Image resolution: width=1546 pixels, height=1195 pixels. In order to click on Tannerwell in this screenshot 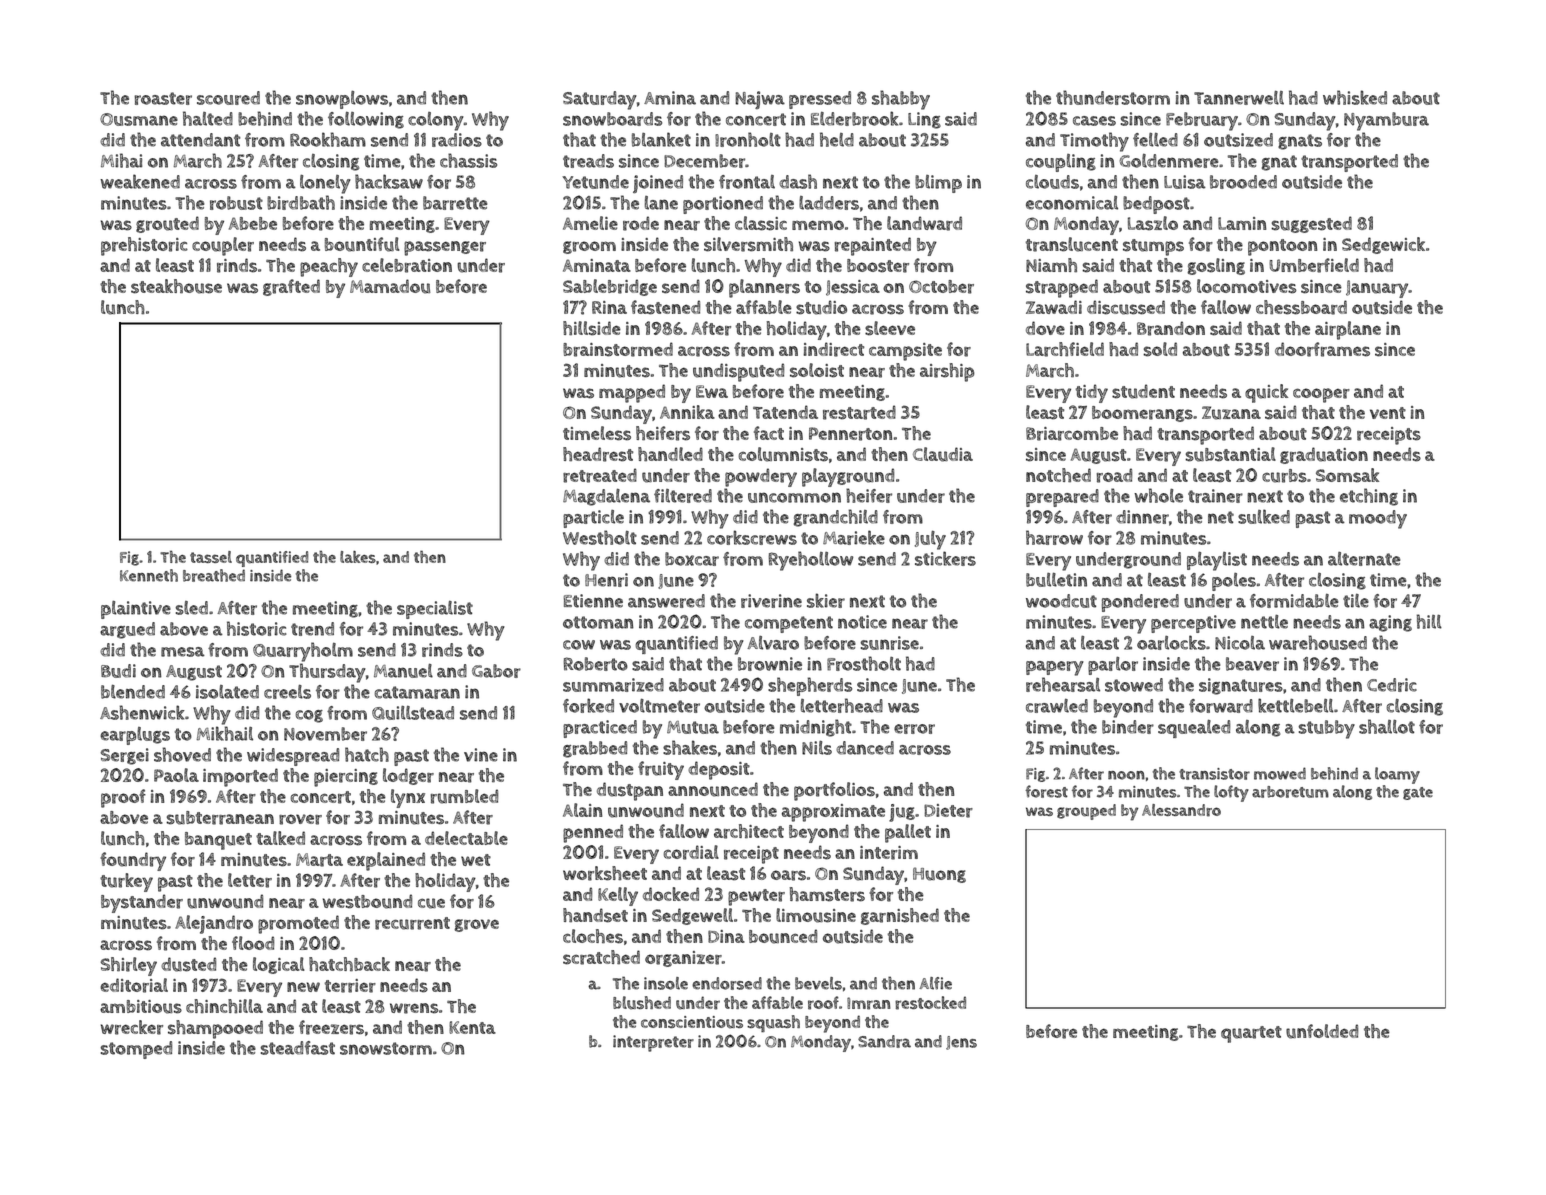, I will do `click(1239, 98)`.
